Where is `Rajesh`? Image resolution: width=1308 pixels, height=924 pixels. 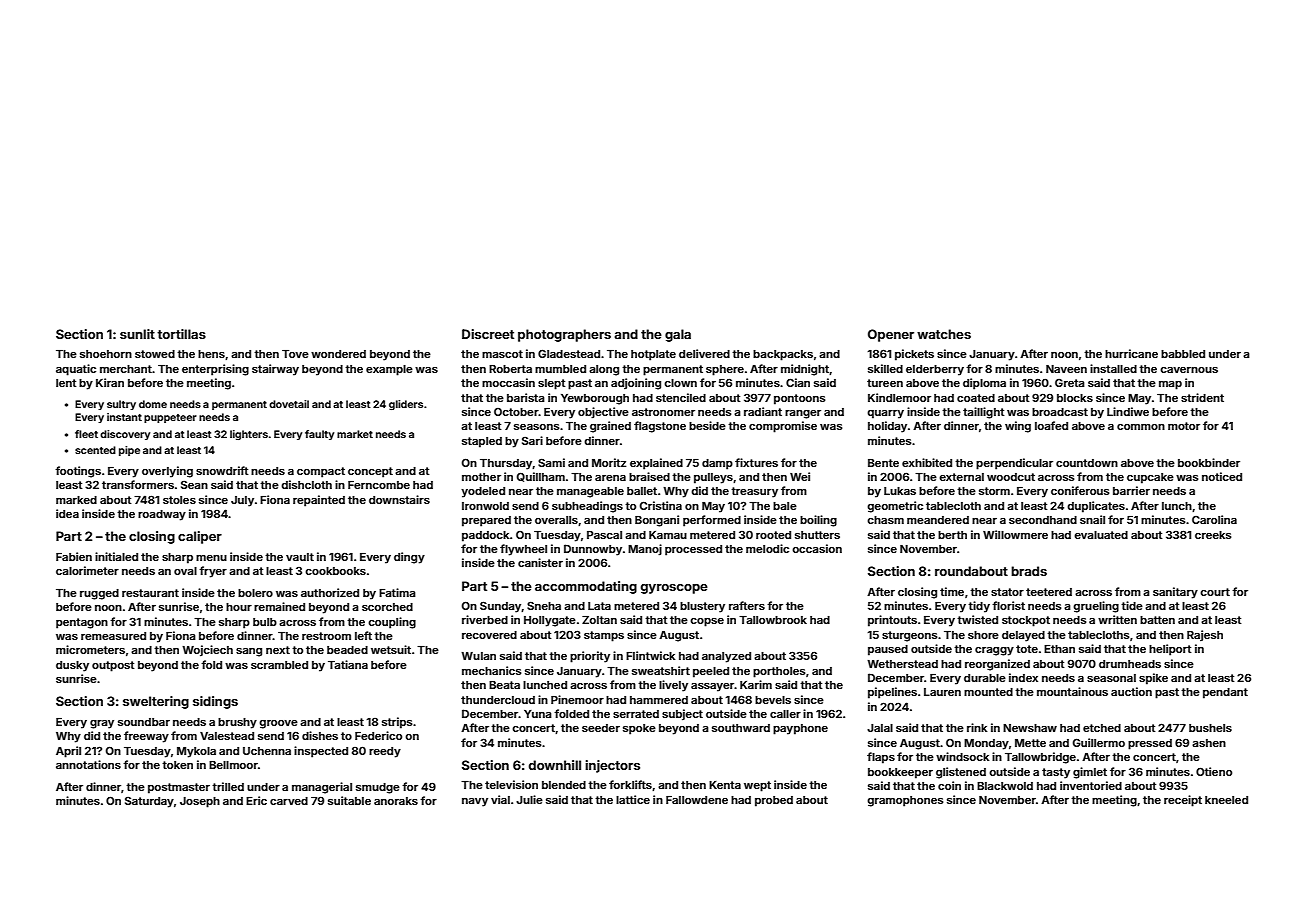
Rajesh is located at coordinates (1205, 635).
